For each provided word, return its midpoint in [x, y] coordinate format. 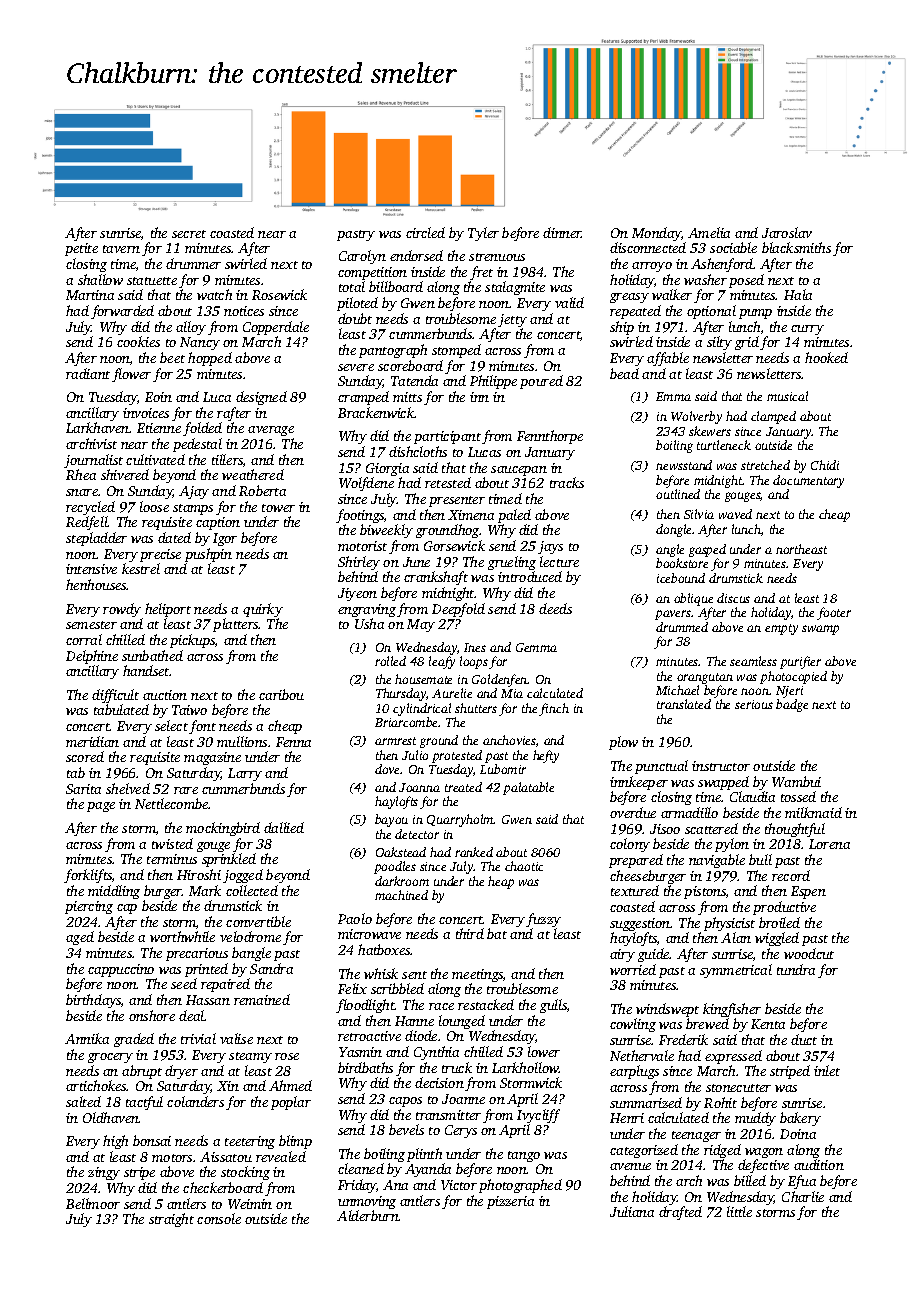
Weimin [250, 1204]
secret [189, 234]
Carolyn [362, 257]
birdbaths [365, 1067]
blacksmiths [796, 247]
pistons [705, 892]
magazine [212, 758]
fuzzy [543, 920]
